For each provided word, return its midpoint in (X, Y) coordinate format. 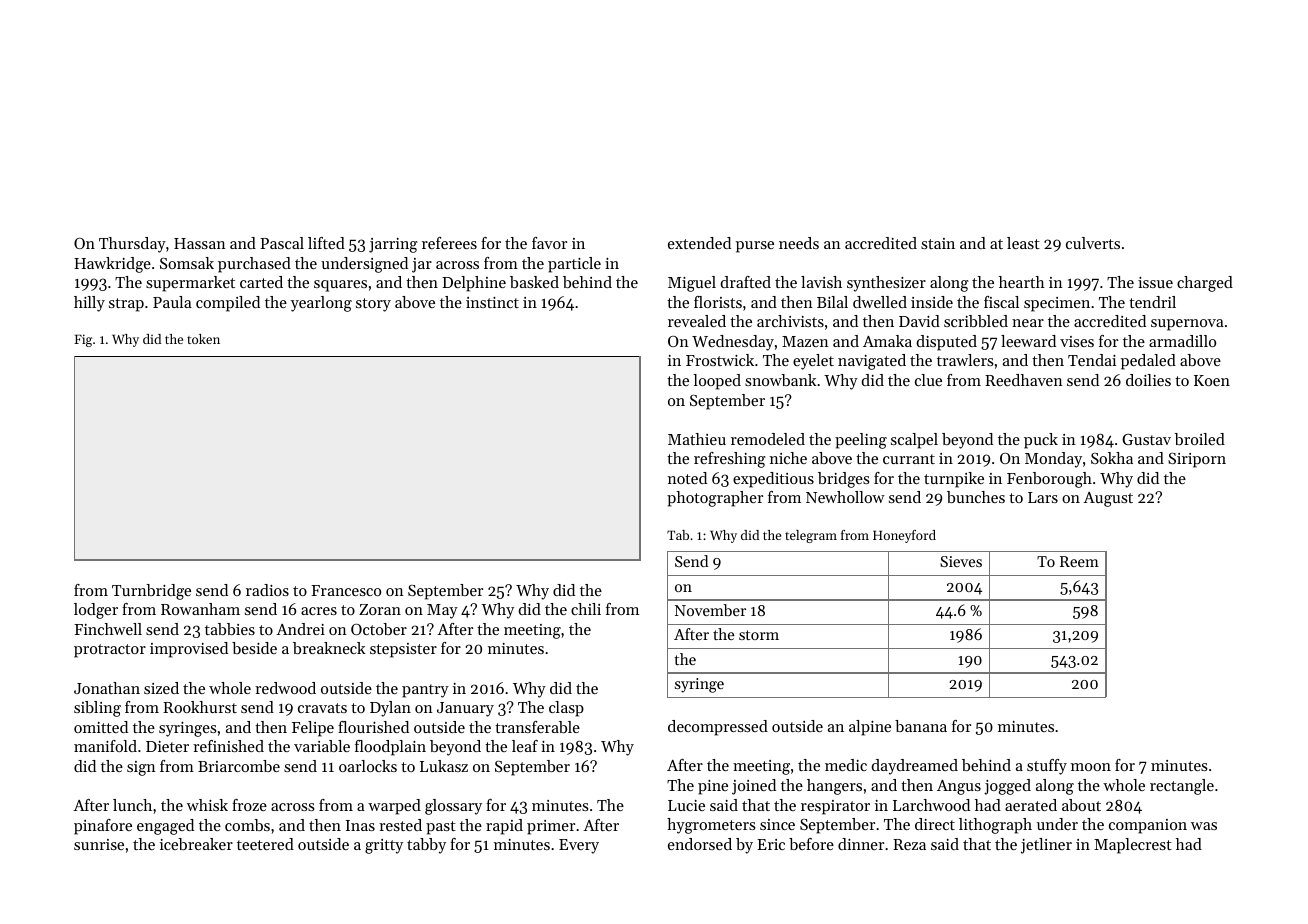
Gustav (1146, 439)
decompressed (718, 728)
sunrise (99, 844)
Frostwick (720, 360)
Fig (83, 340)
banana (921, 726)
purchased (254, 265)
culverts (1093, 243)
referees (449, 243)
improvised (189, 650)
